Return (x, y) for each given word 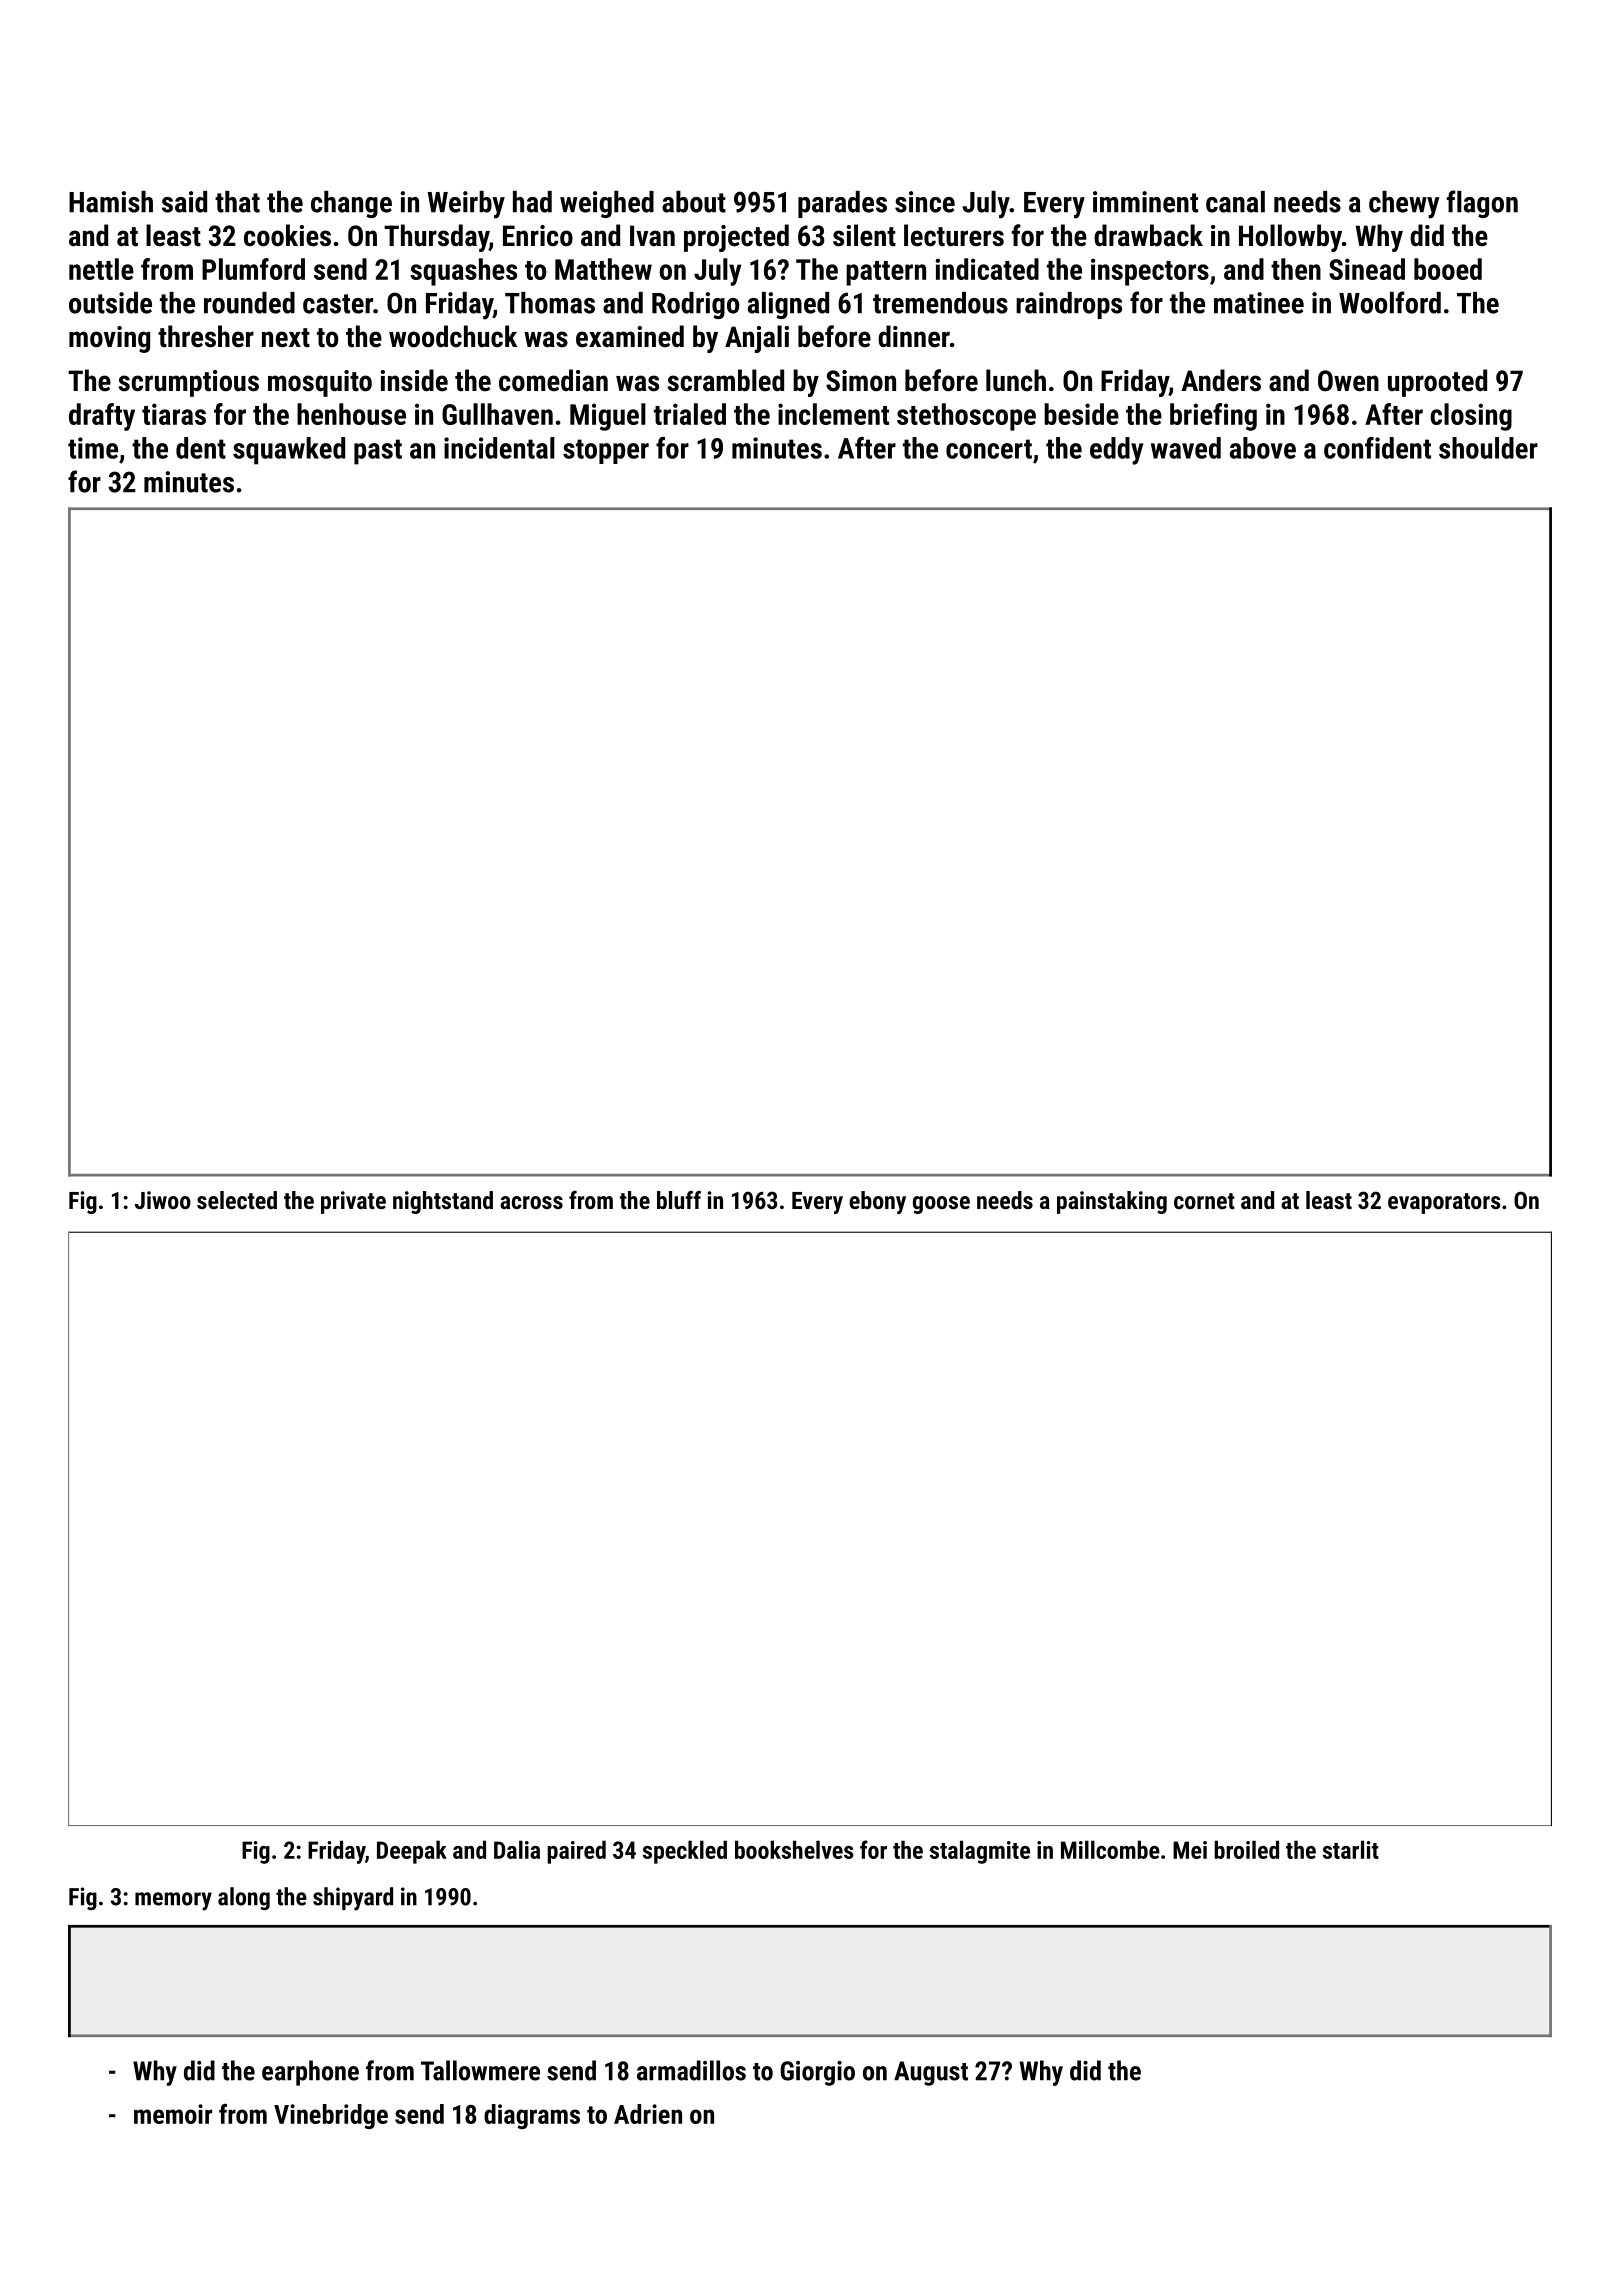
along (244, 1898)
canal (1235, 202)
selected (237, 1200)
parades (842, 204)
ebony (877, 1202)
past (378, 452)
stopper (606, 451)
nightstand (443, 1202)
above (1263, 448)
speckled (685, 1852)
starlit (1351, 1849)
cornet (1204, 1201)
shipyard (353, 1899)
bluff (679, 1199)
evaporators (1444, 1203)
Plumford (253, 269)
